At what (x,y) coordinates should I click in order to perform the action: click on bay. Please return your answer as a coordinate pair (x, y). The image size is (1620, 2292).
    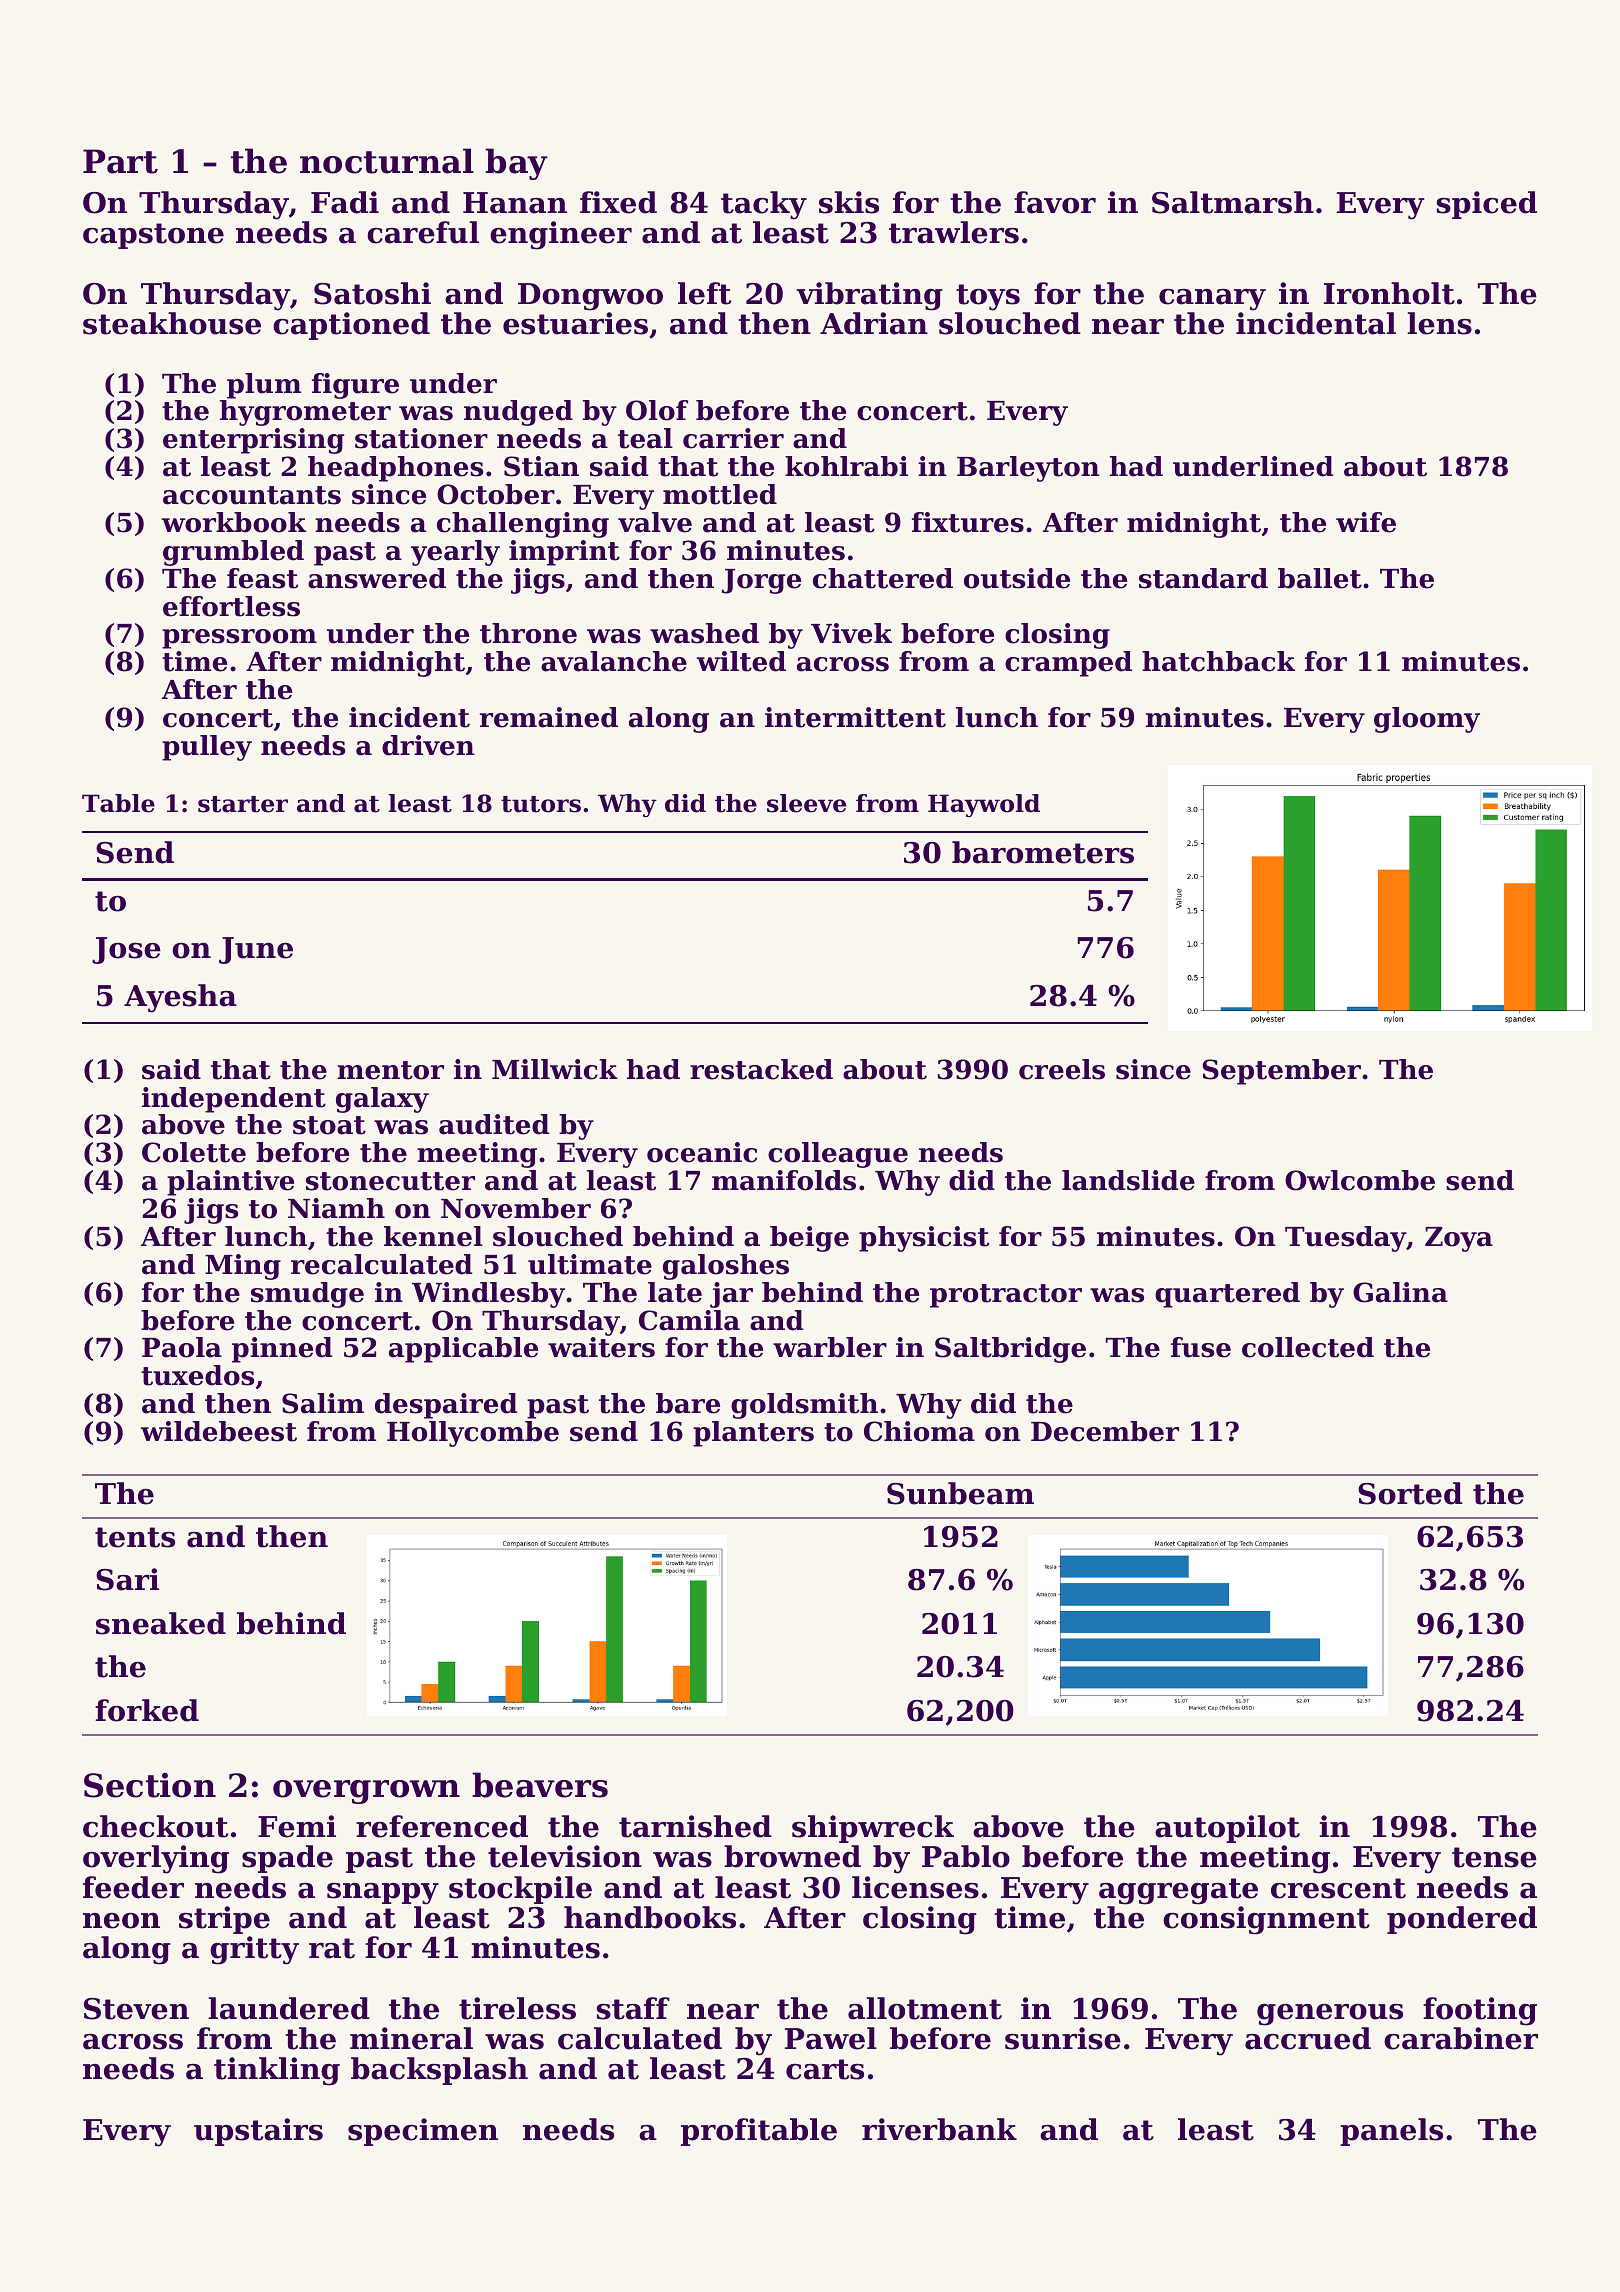
    Looking at the image, I should click on (516, 164).
